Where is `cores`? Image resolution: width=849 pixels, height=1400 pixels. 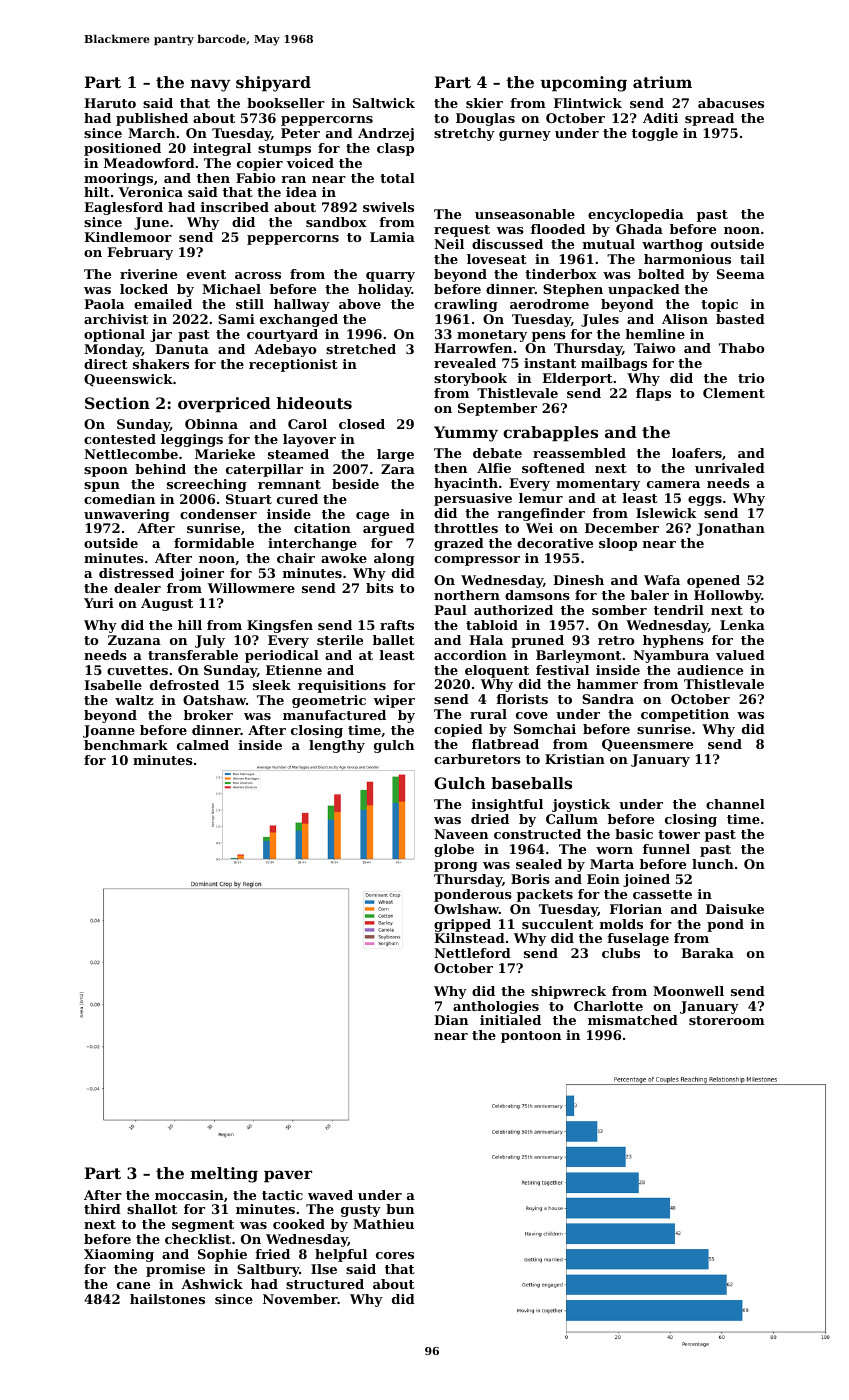
cores is located at coordinates (395, 1255).
